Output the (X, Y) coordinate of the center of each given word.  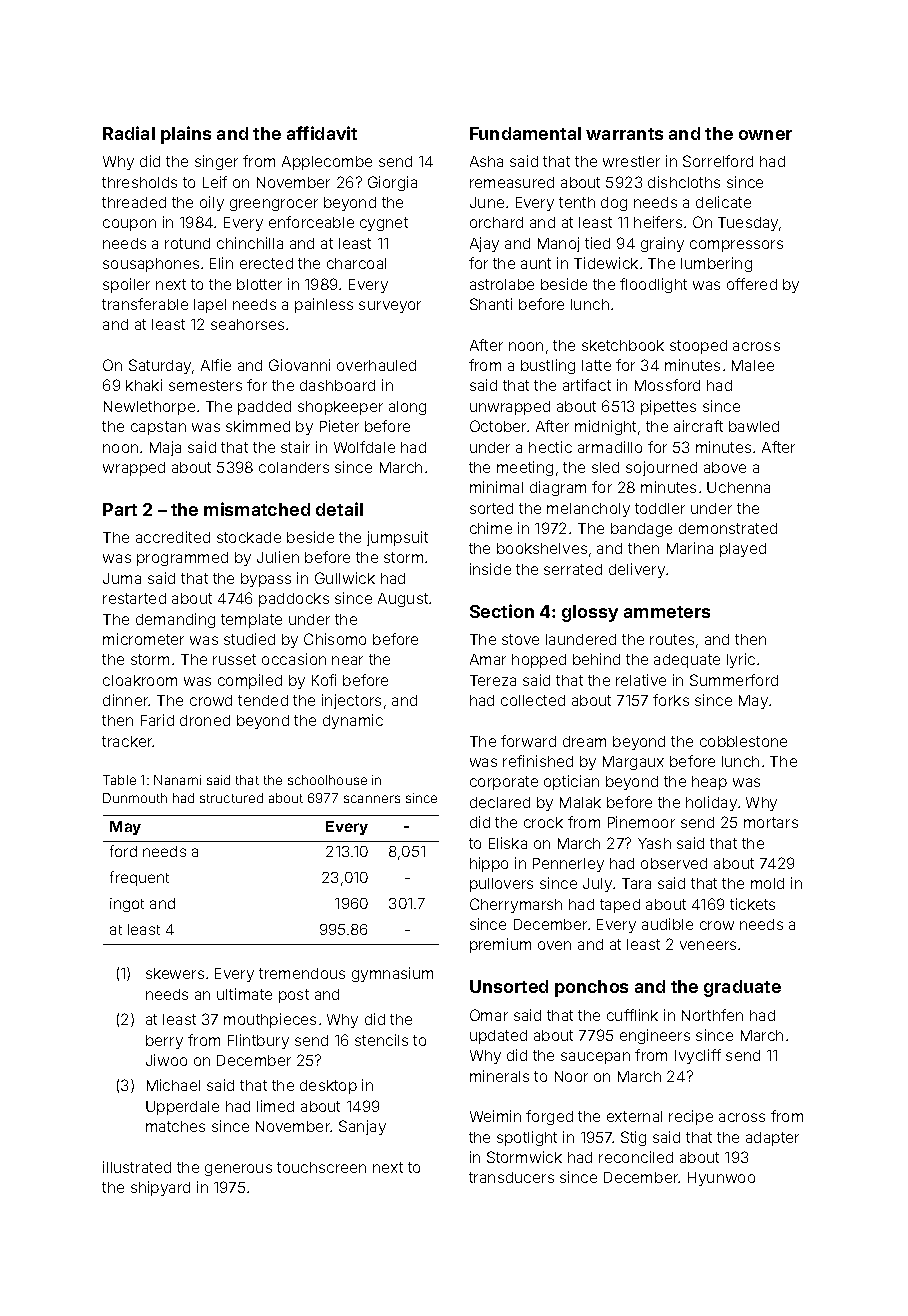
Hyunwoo (721, 1179)
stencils (381, 1040)
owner (765, 135)
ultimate (244, 994)
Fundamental (525, 133)
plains (186, 135)
